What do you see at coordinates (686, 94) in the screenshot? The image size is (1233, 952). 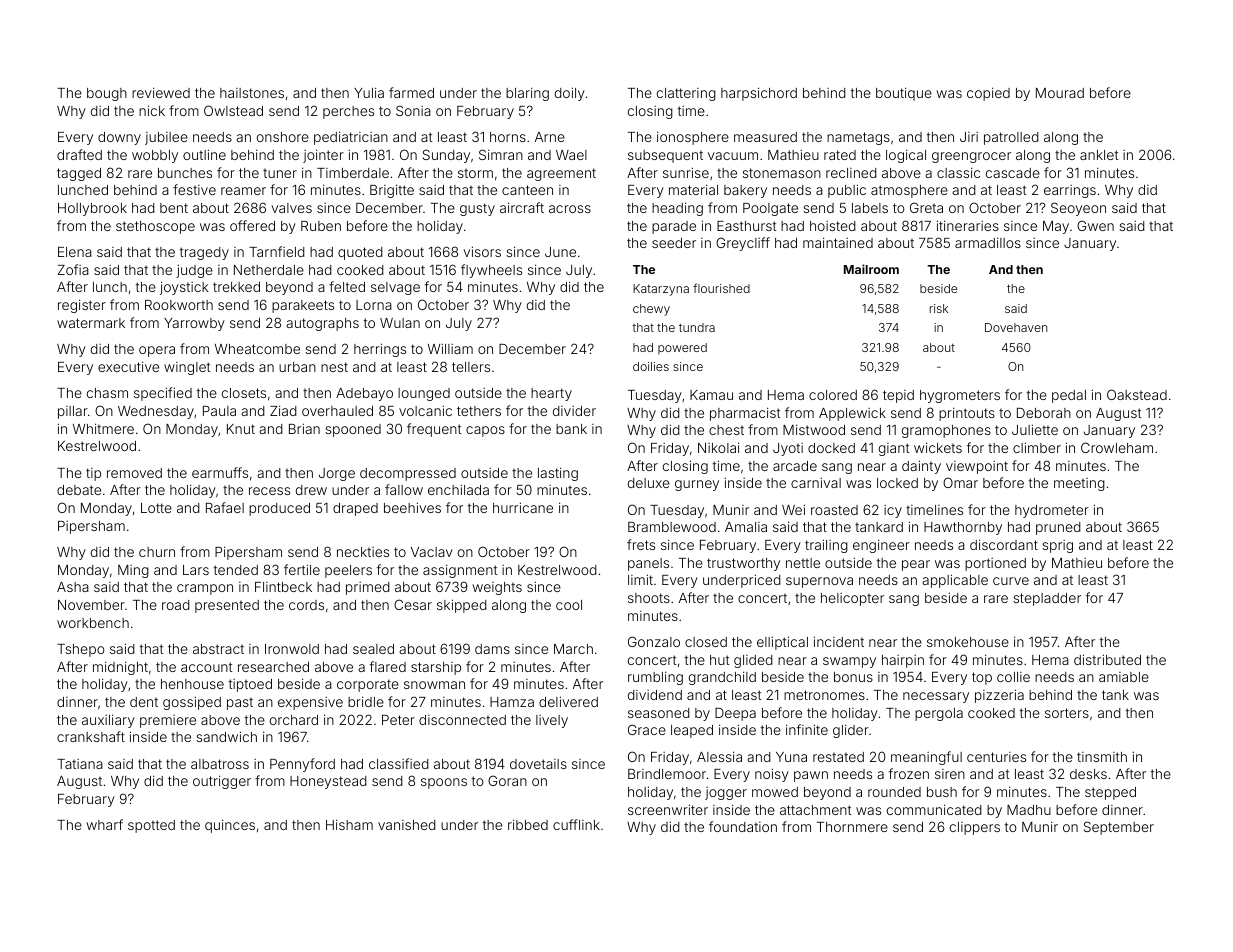 I see `clattering` at bounding box center [686, 94].
